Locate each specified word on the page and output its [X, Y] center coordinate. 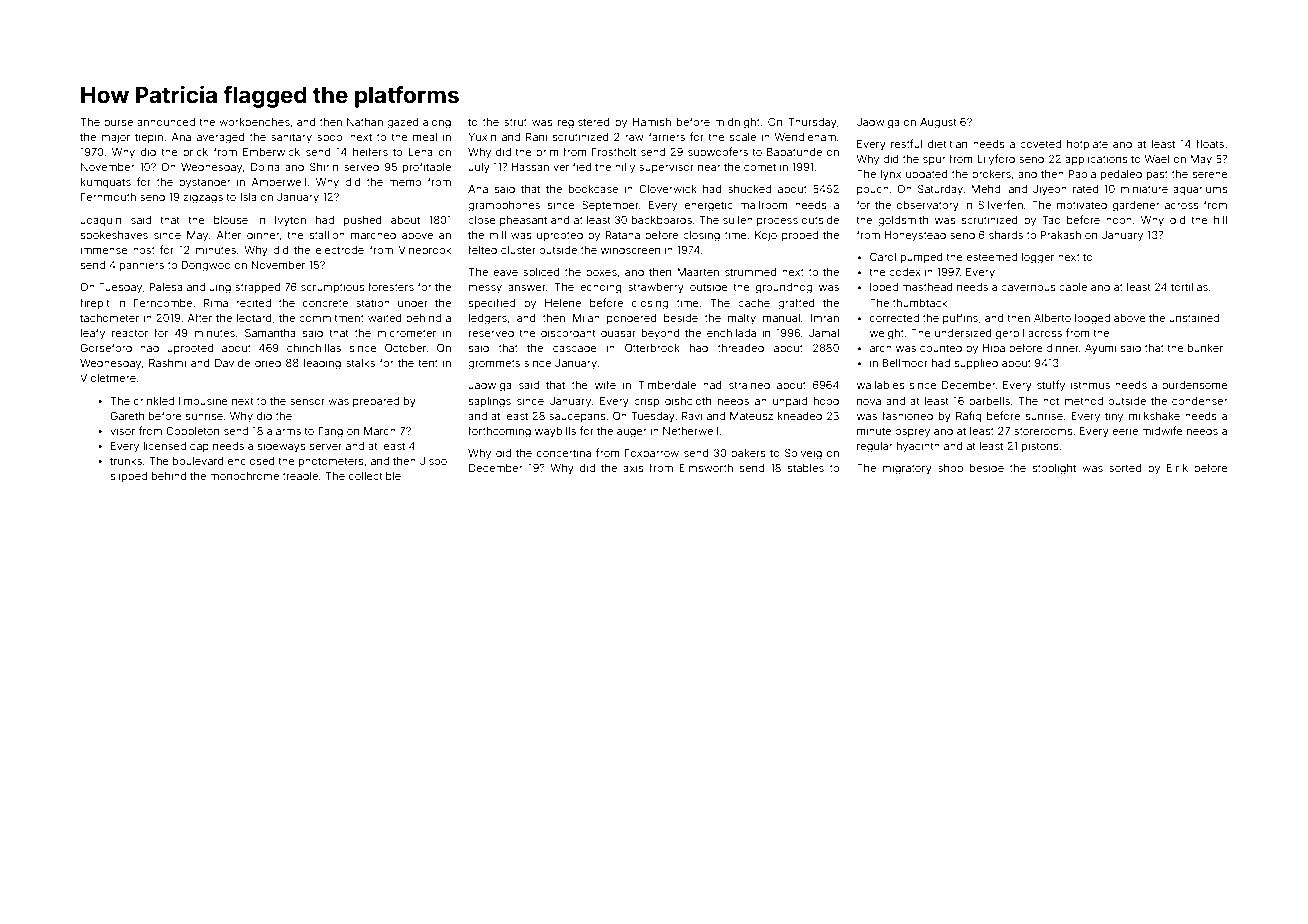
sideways [282, 447]
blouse [231, 220]
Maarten [698, 272]
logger [1038, 258]
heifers [370, 151]
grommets [494, 364]
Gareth [127, 415]
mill [498, 235]
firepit [95, 303]
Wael [1156, 159]
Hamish [652, 122]
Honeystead [915, 236]
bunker [1205, 348]
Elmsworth [706, 468]
